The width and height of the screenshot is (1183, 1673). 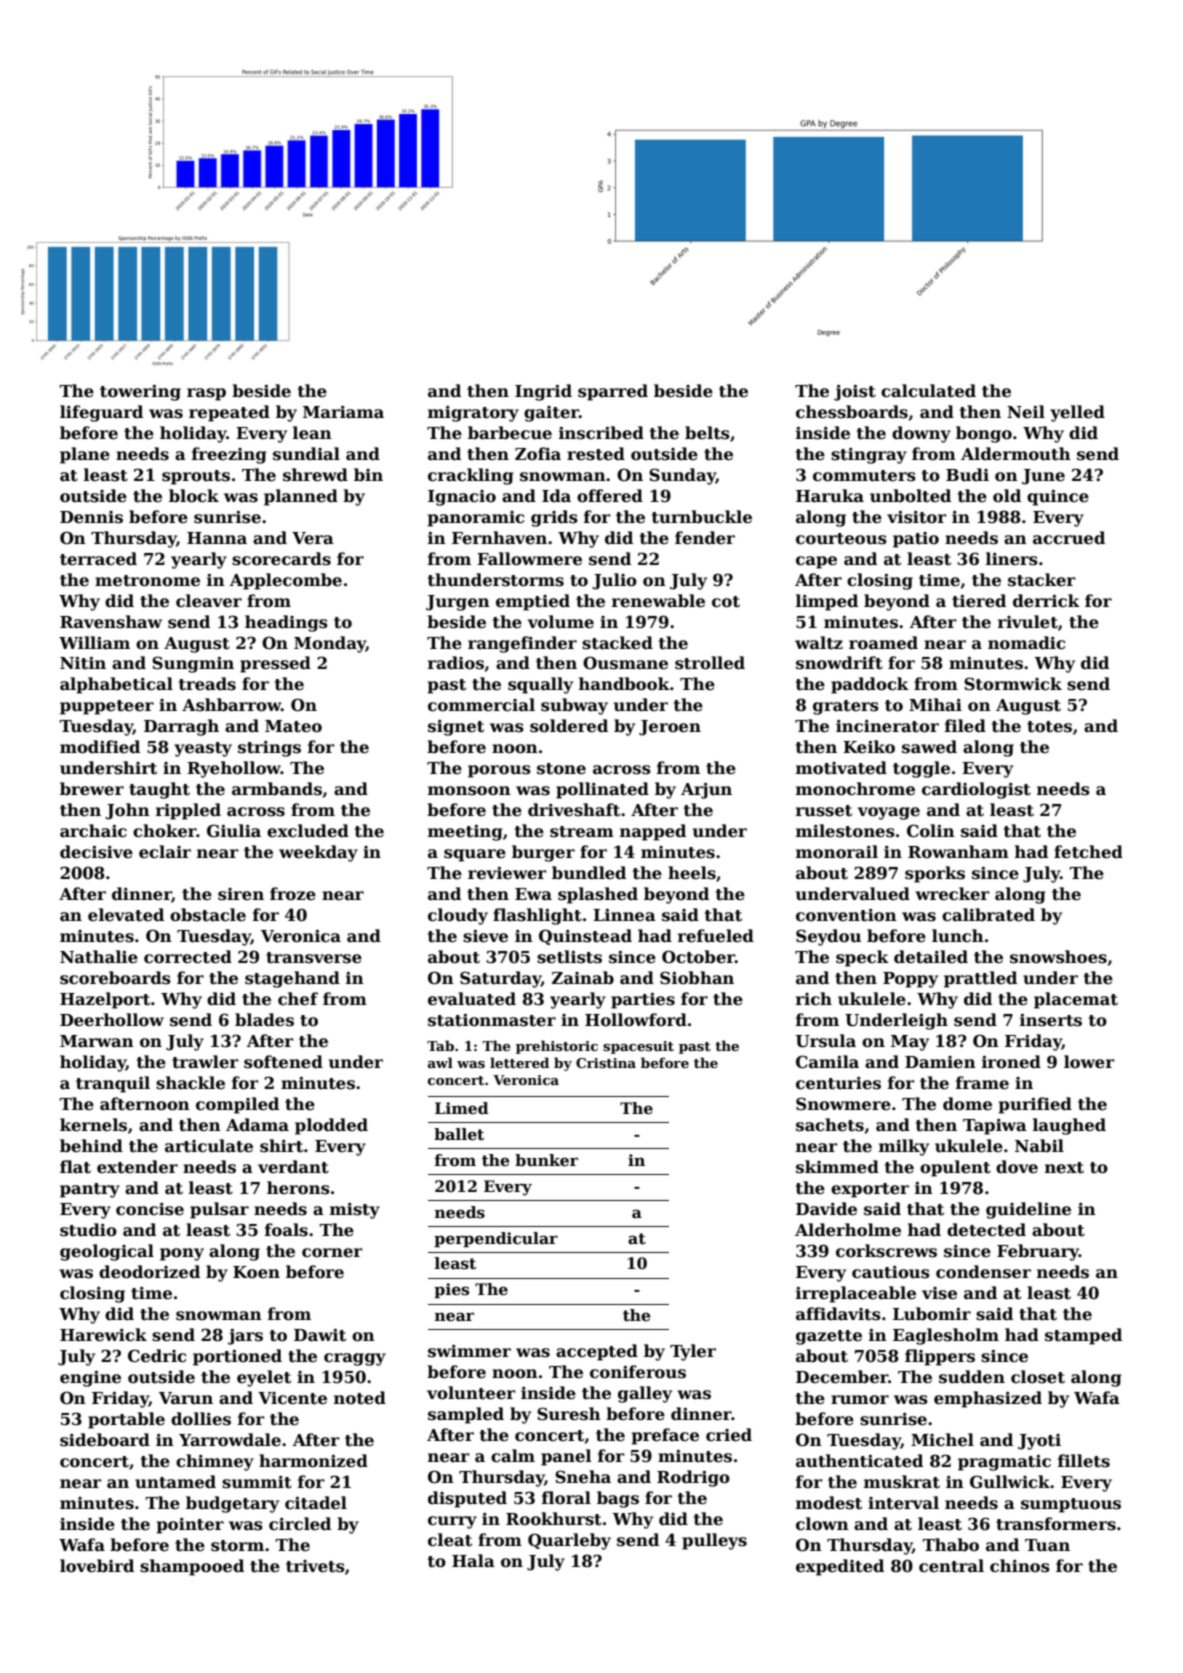 I want to click on bunker, so click(x=546, y=1160).
